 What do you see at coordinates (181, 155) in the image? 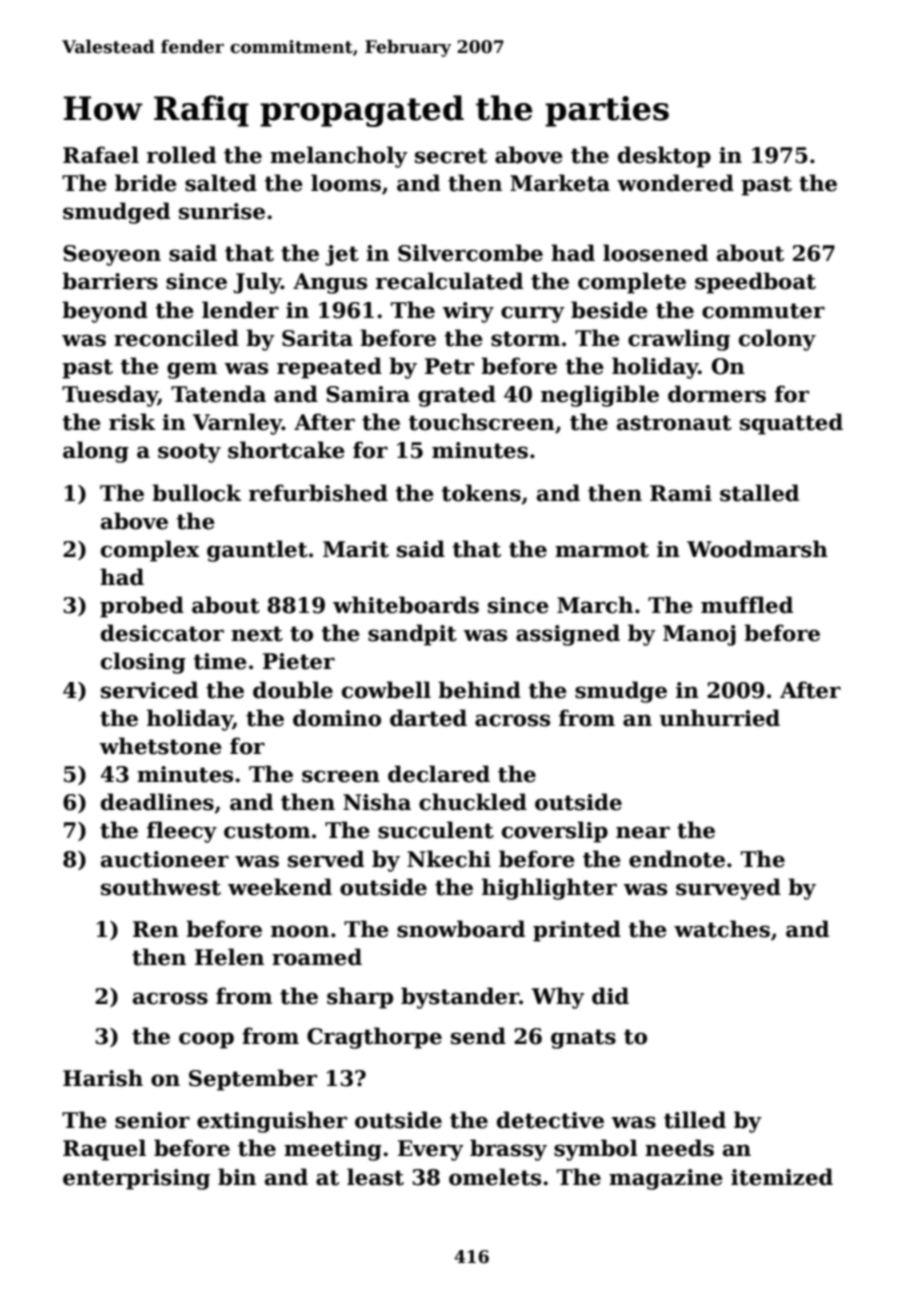
I see `rolled` at bounding box center [181, 155].
